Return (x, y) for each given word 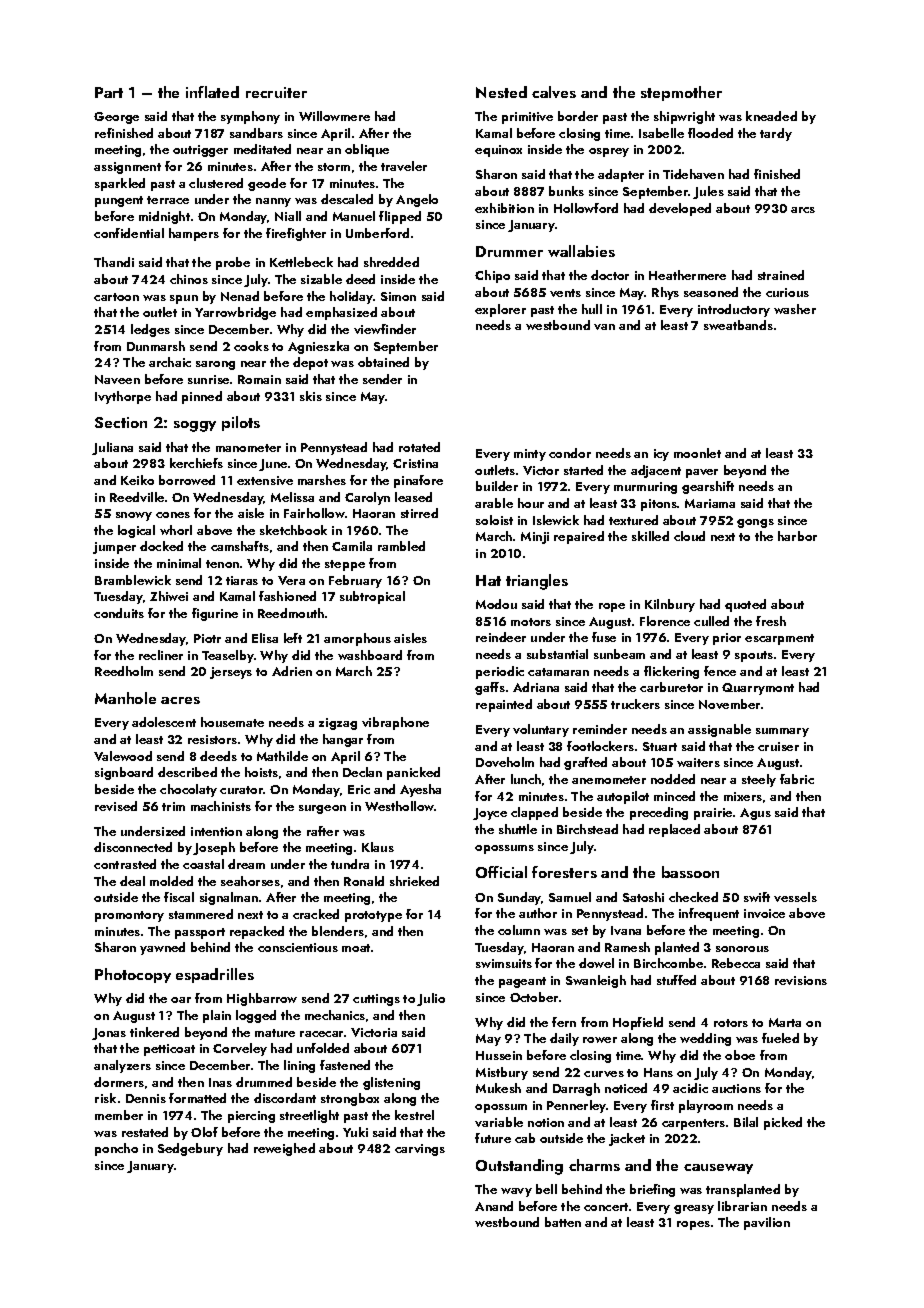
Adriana (536, 687)
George (116, 118)
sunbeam (619, 654)
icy (661, 455)
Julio (431, 999)
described (187, 772)
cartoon (116, 297)
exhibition (504, 208)
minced (674, 796)
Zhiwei (169, 596)
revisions (801, 980)
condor (570, 453)
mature (275, 1033)
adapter (621, 175)
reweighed (284, 1149)
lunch (526, 779)
